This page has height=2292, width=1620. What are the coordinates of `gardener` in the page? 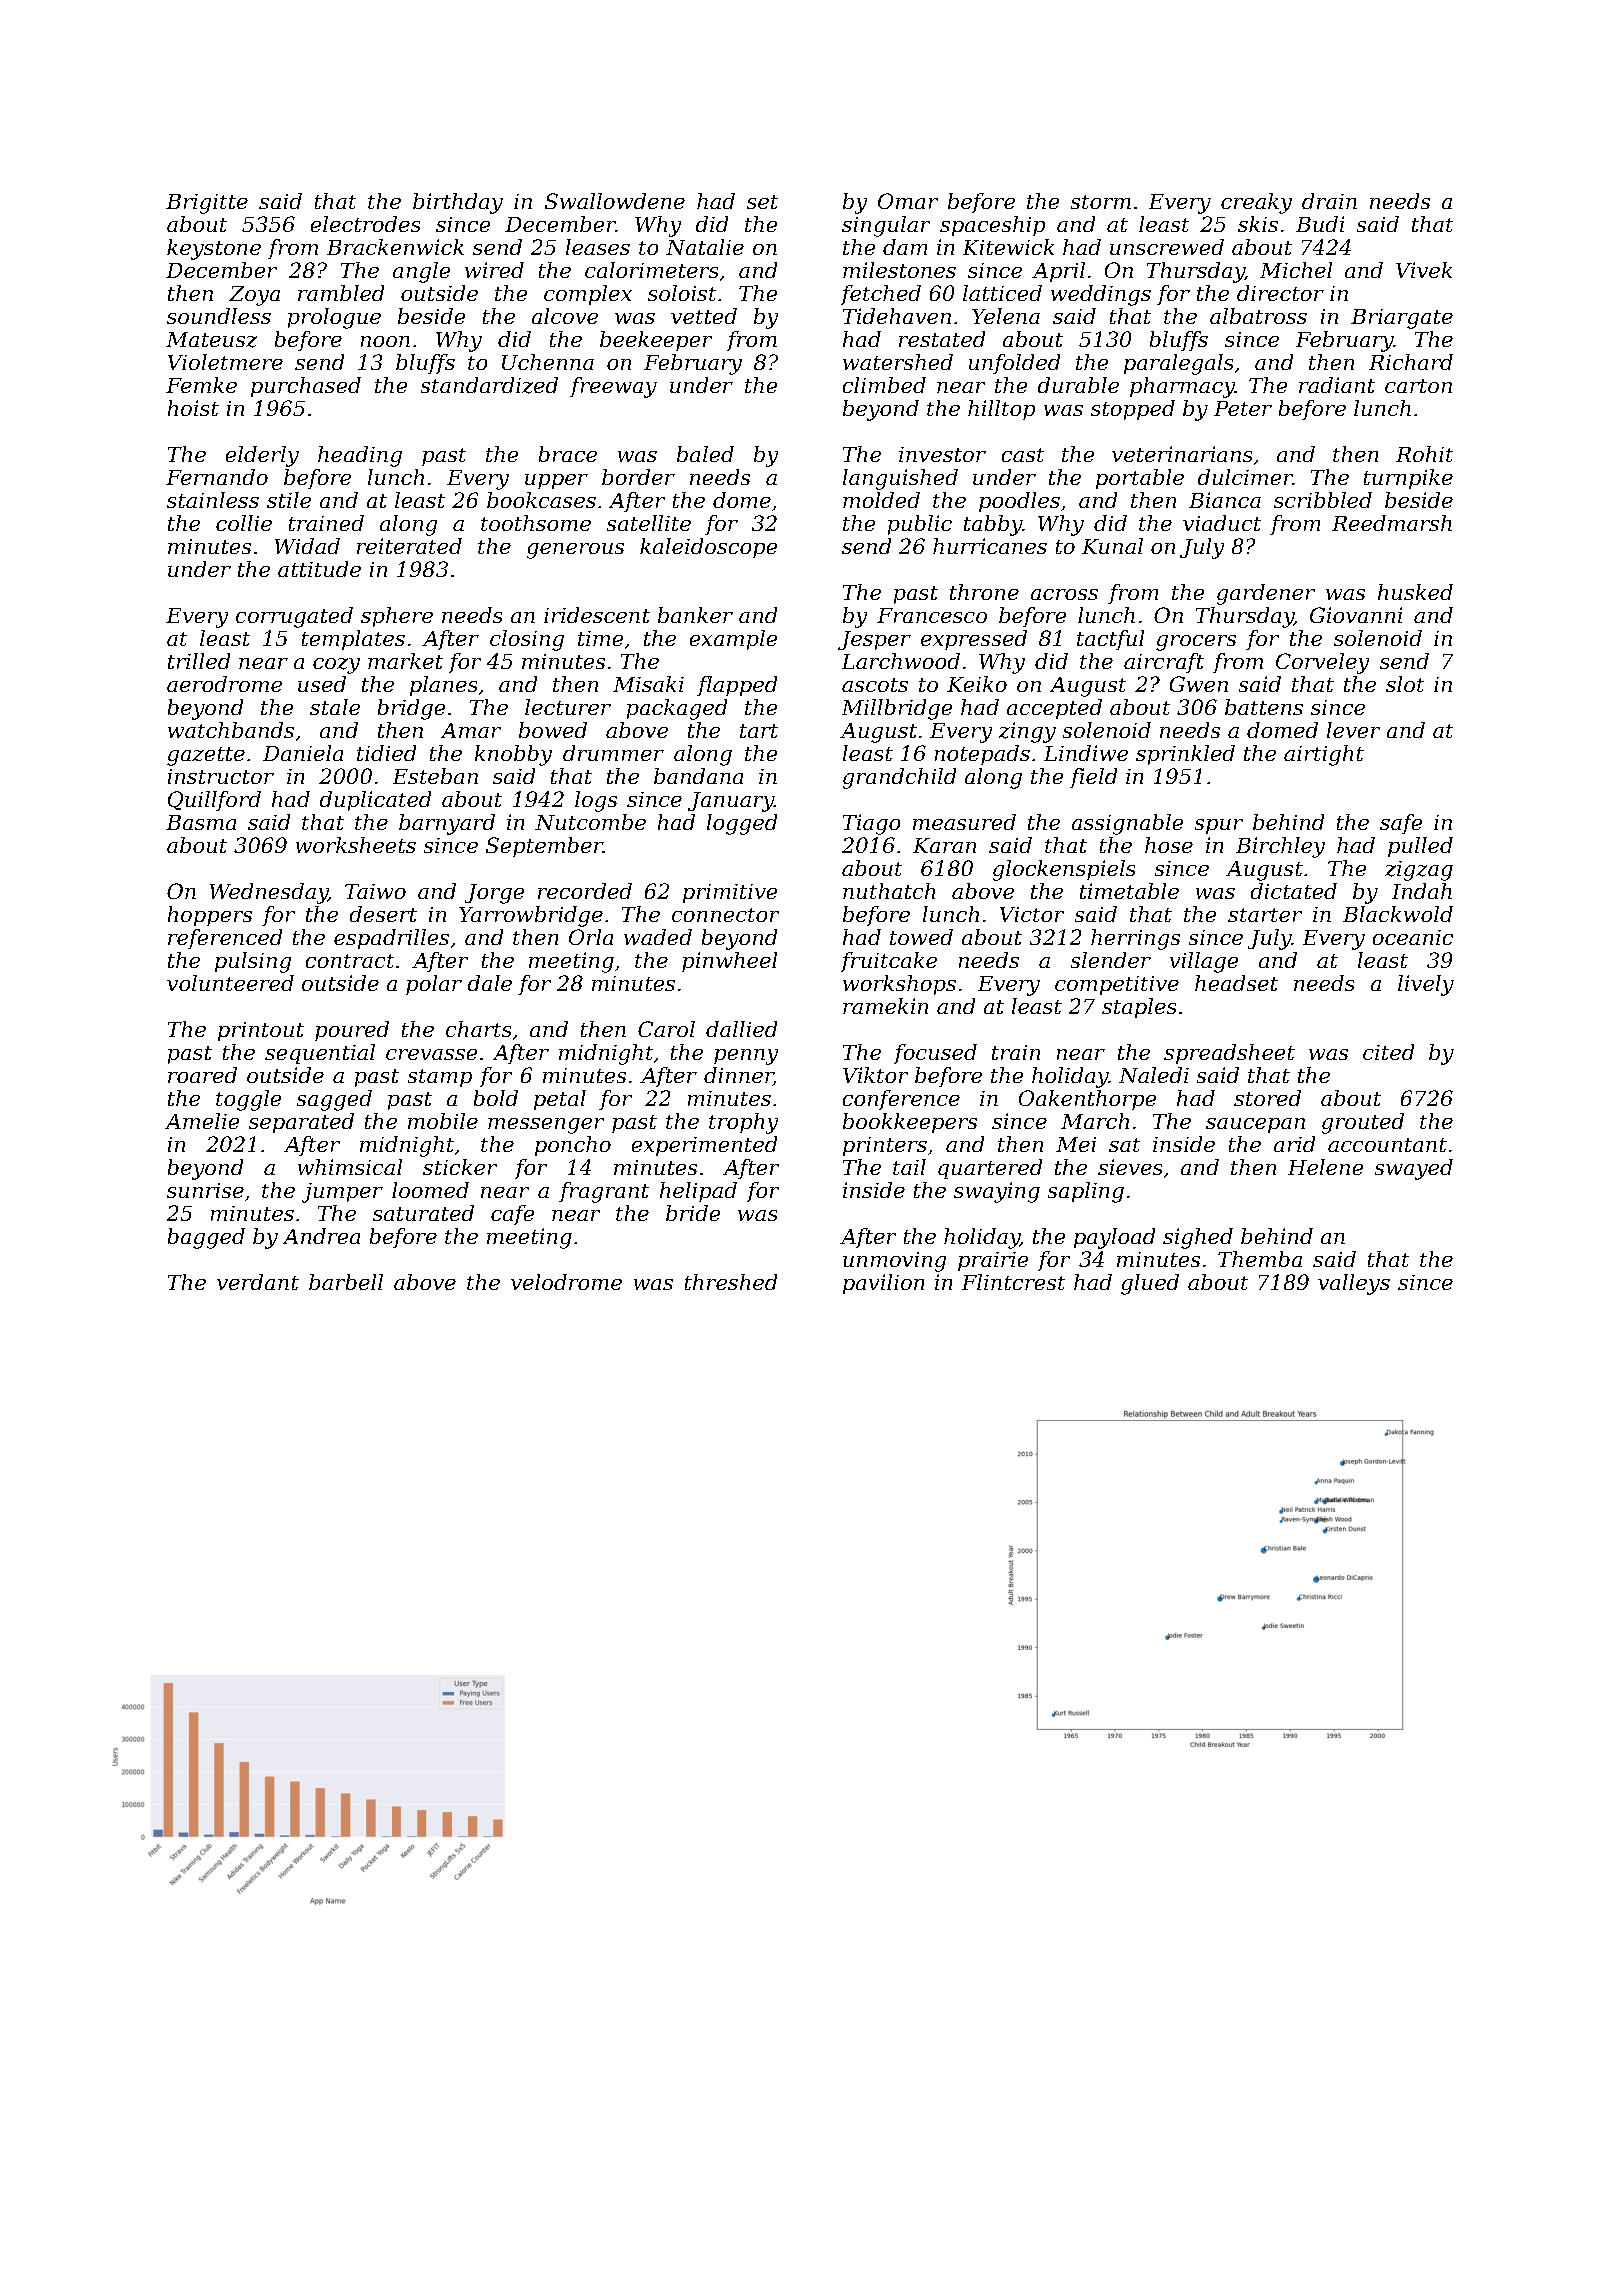 It's located at (1266, 594).
